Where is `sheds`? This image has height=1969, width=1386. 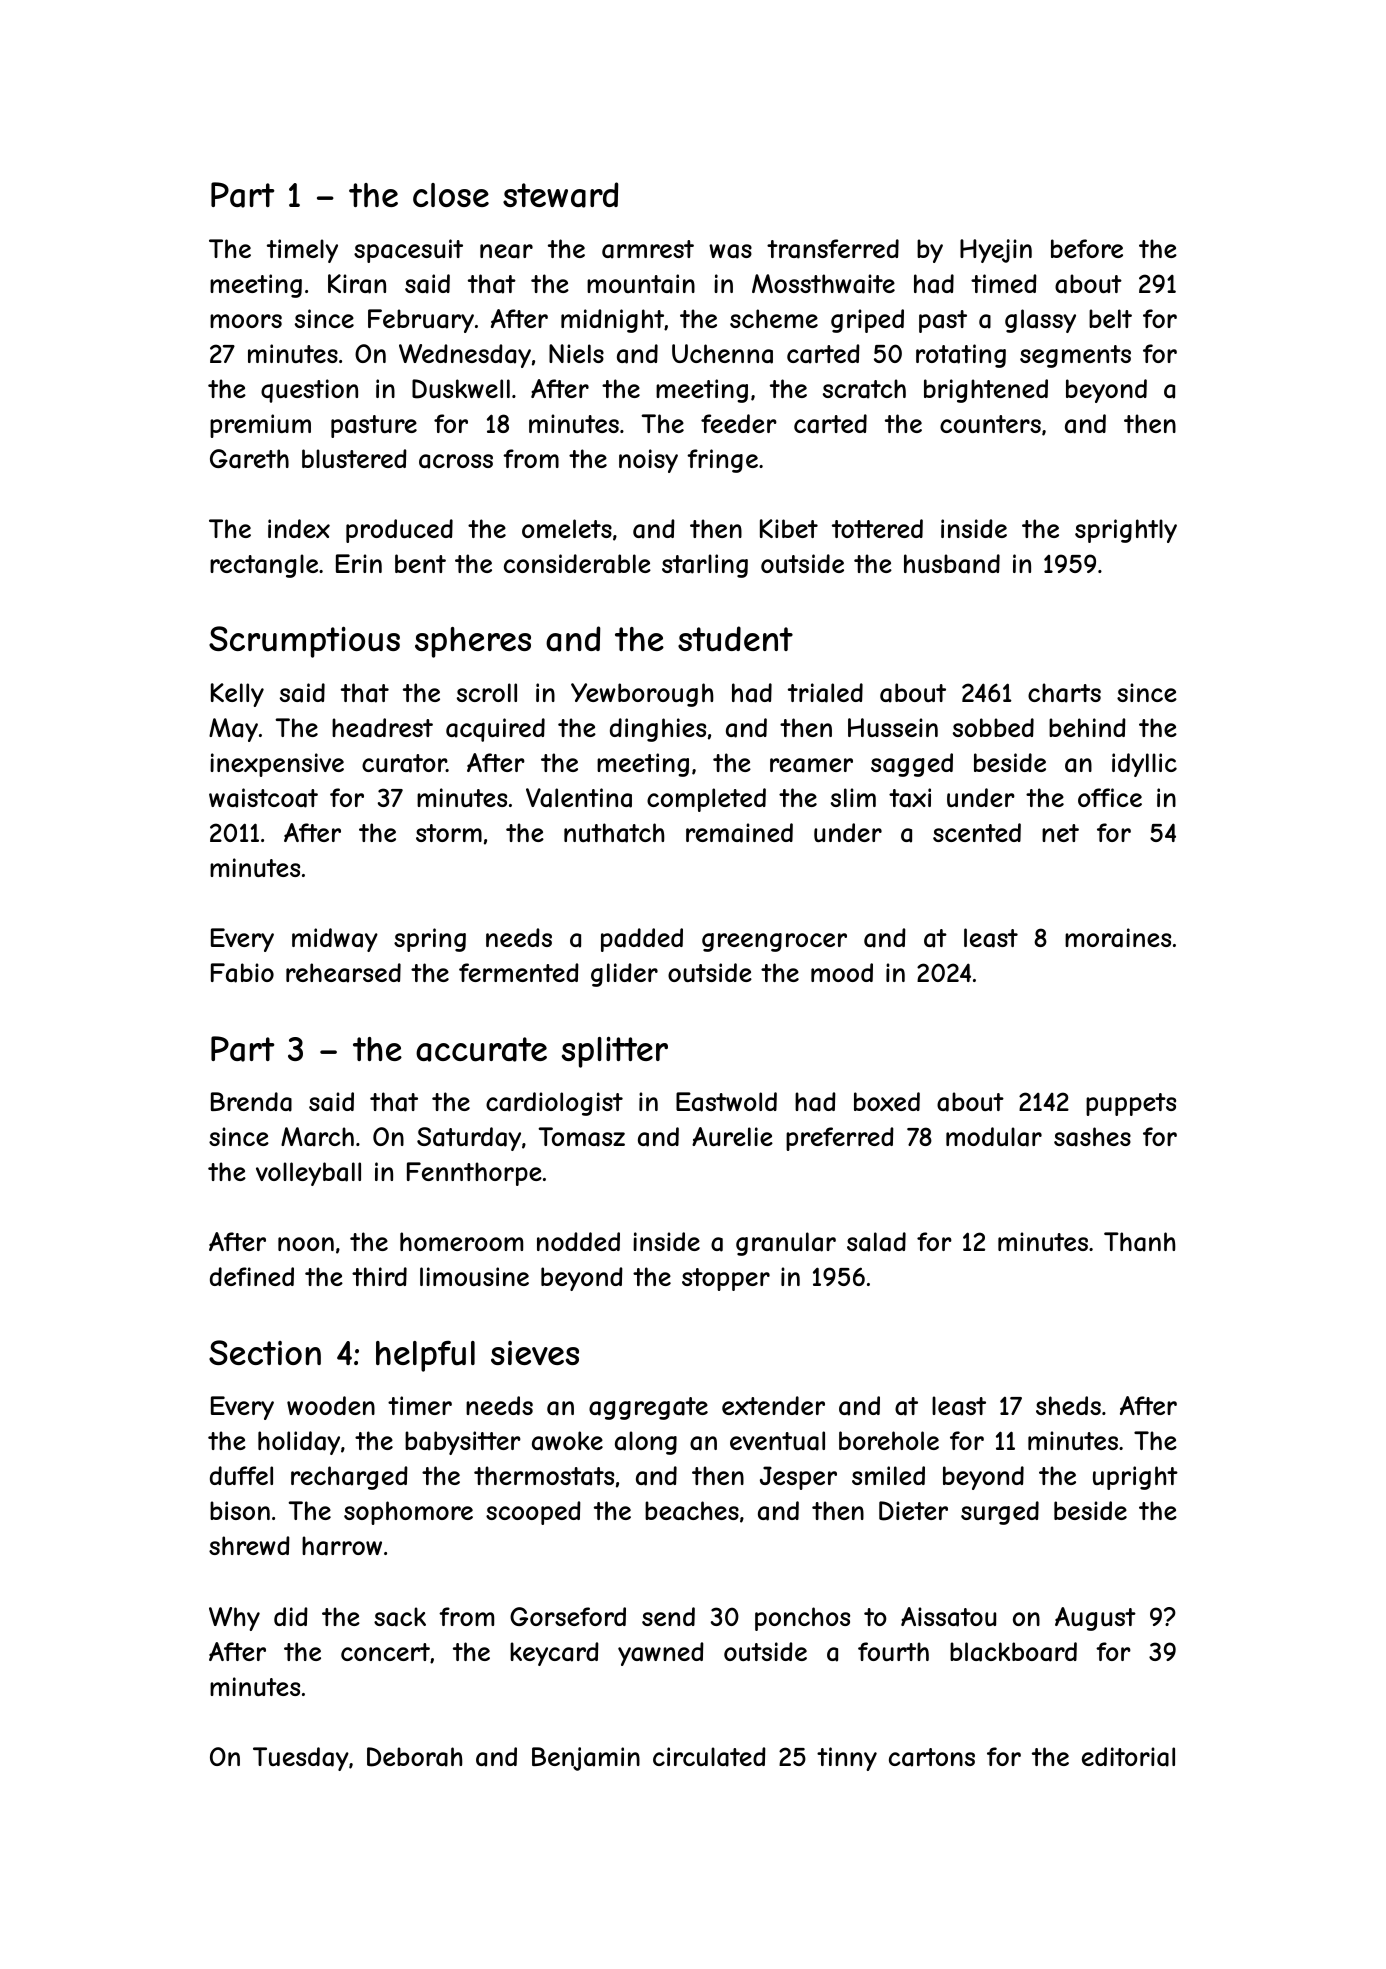
sheds is located at coordinates (1068, 1405).
